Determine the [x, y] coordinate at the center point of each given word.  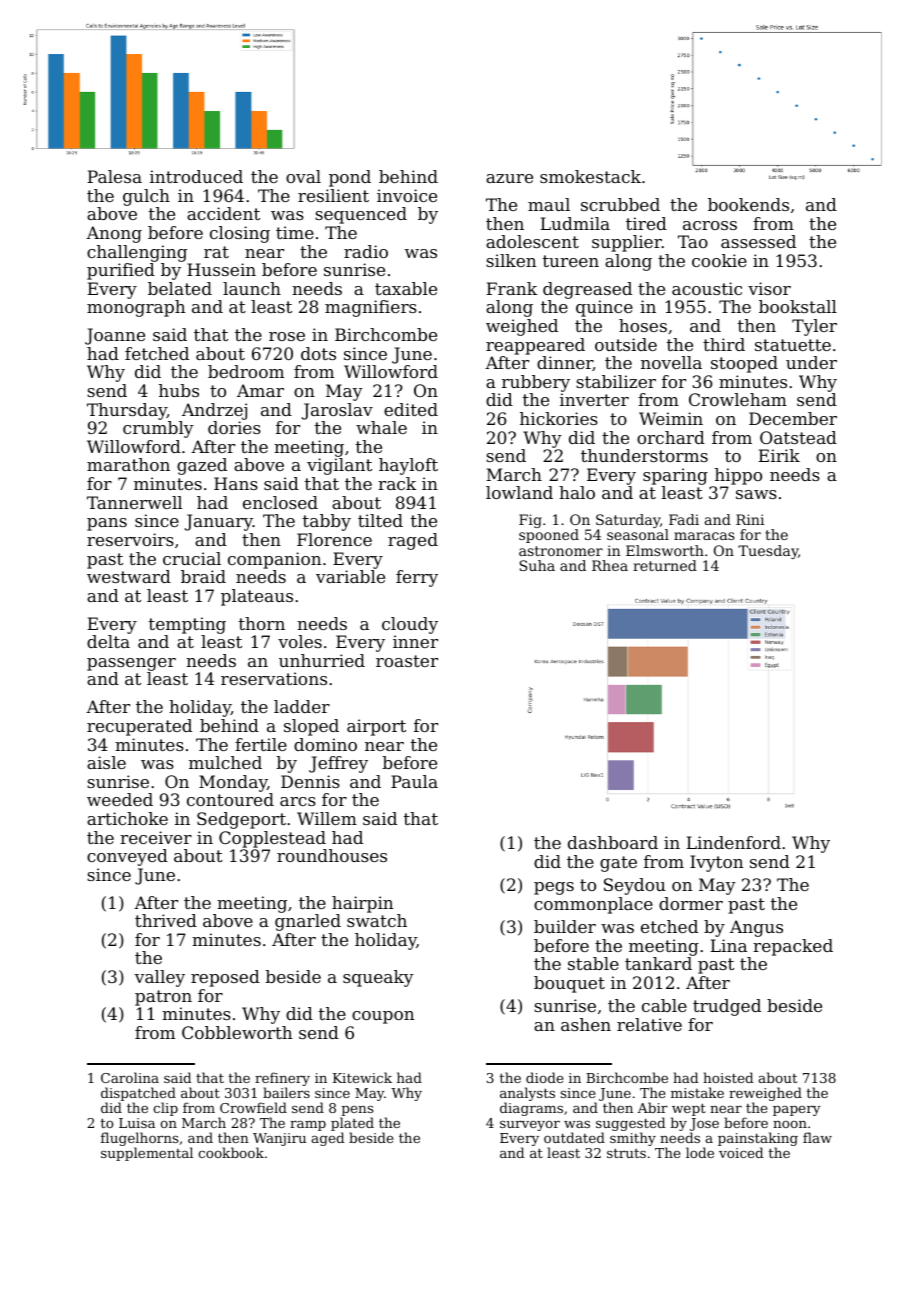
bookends [748, 204]
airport [376, 727]
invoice [407, 195]
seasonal [638, 534]
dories [234, 427]
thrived [166, 920]
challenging [137, 253]
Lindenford [733, 842]
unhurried [322, 660]
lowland [519, 492]
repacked [793, 947]
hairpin [362, 904]
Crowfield [253, 1107]
